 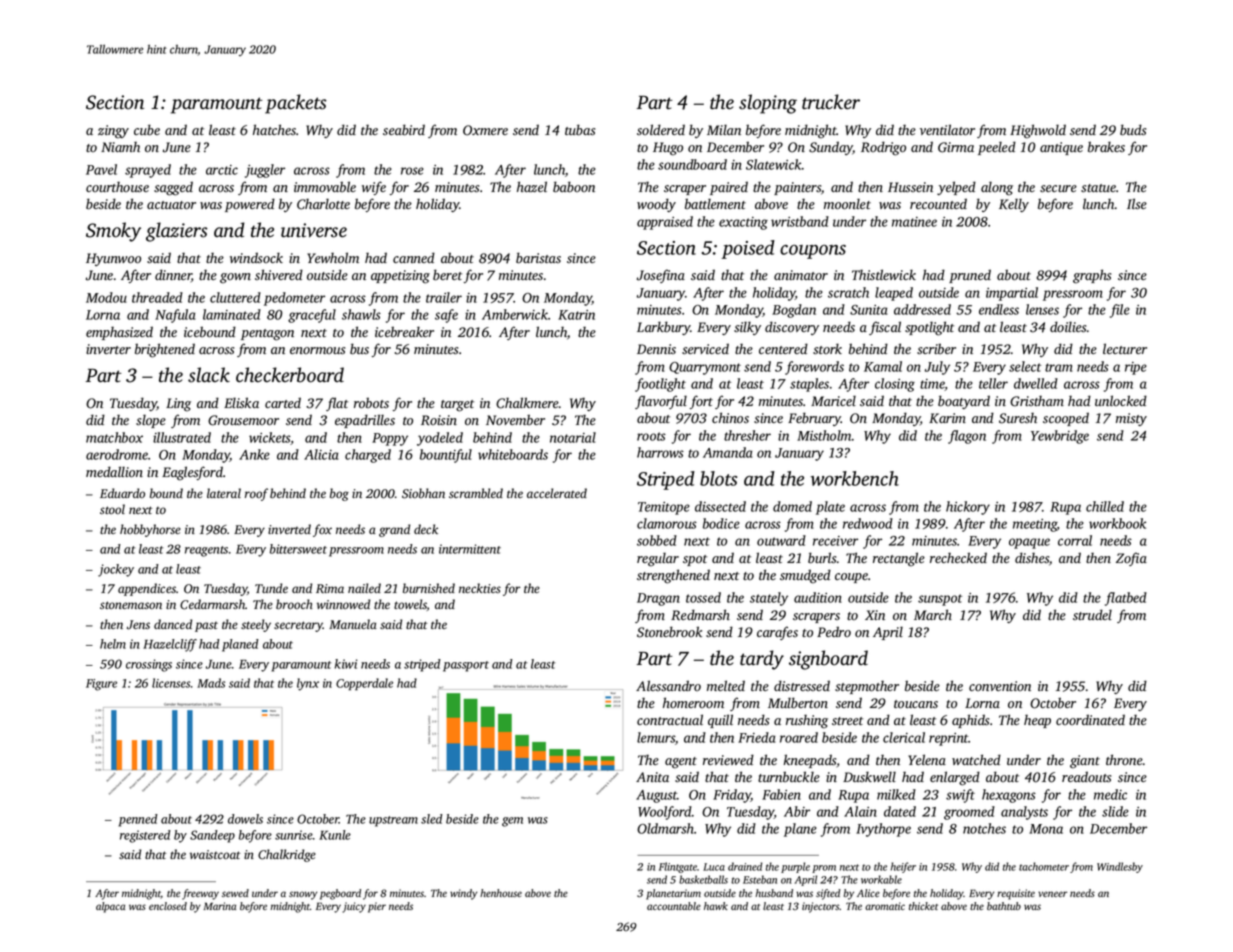 I want to click on trucker, so click(x=831, y=102).
